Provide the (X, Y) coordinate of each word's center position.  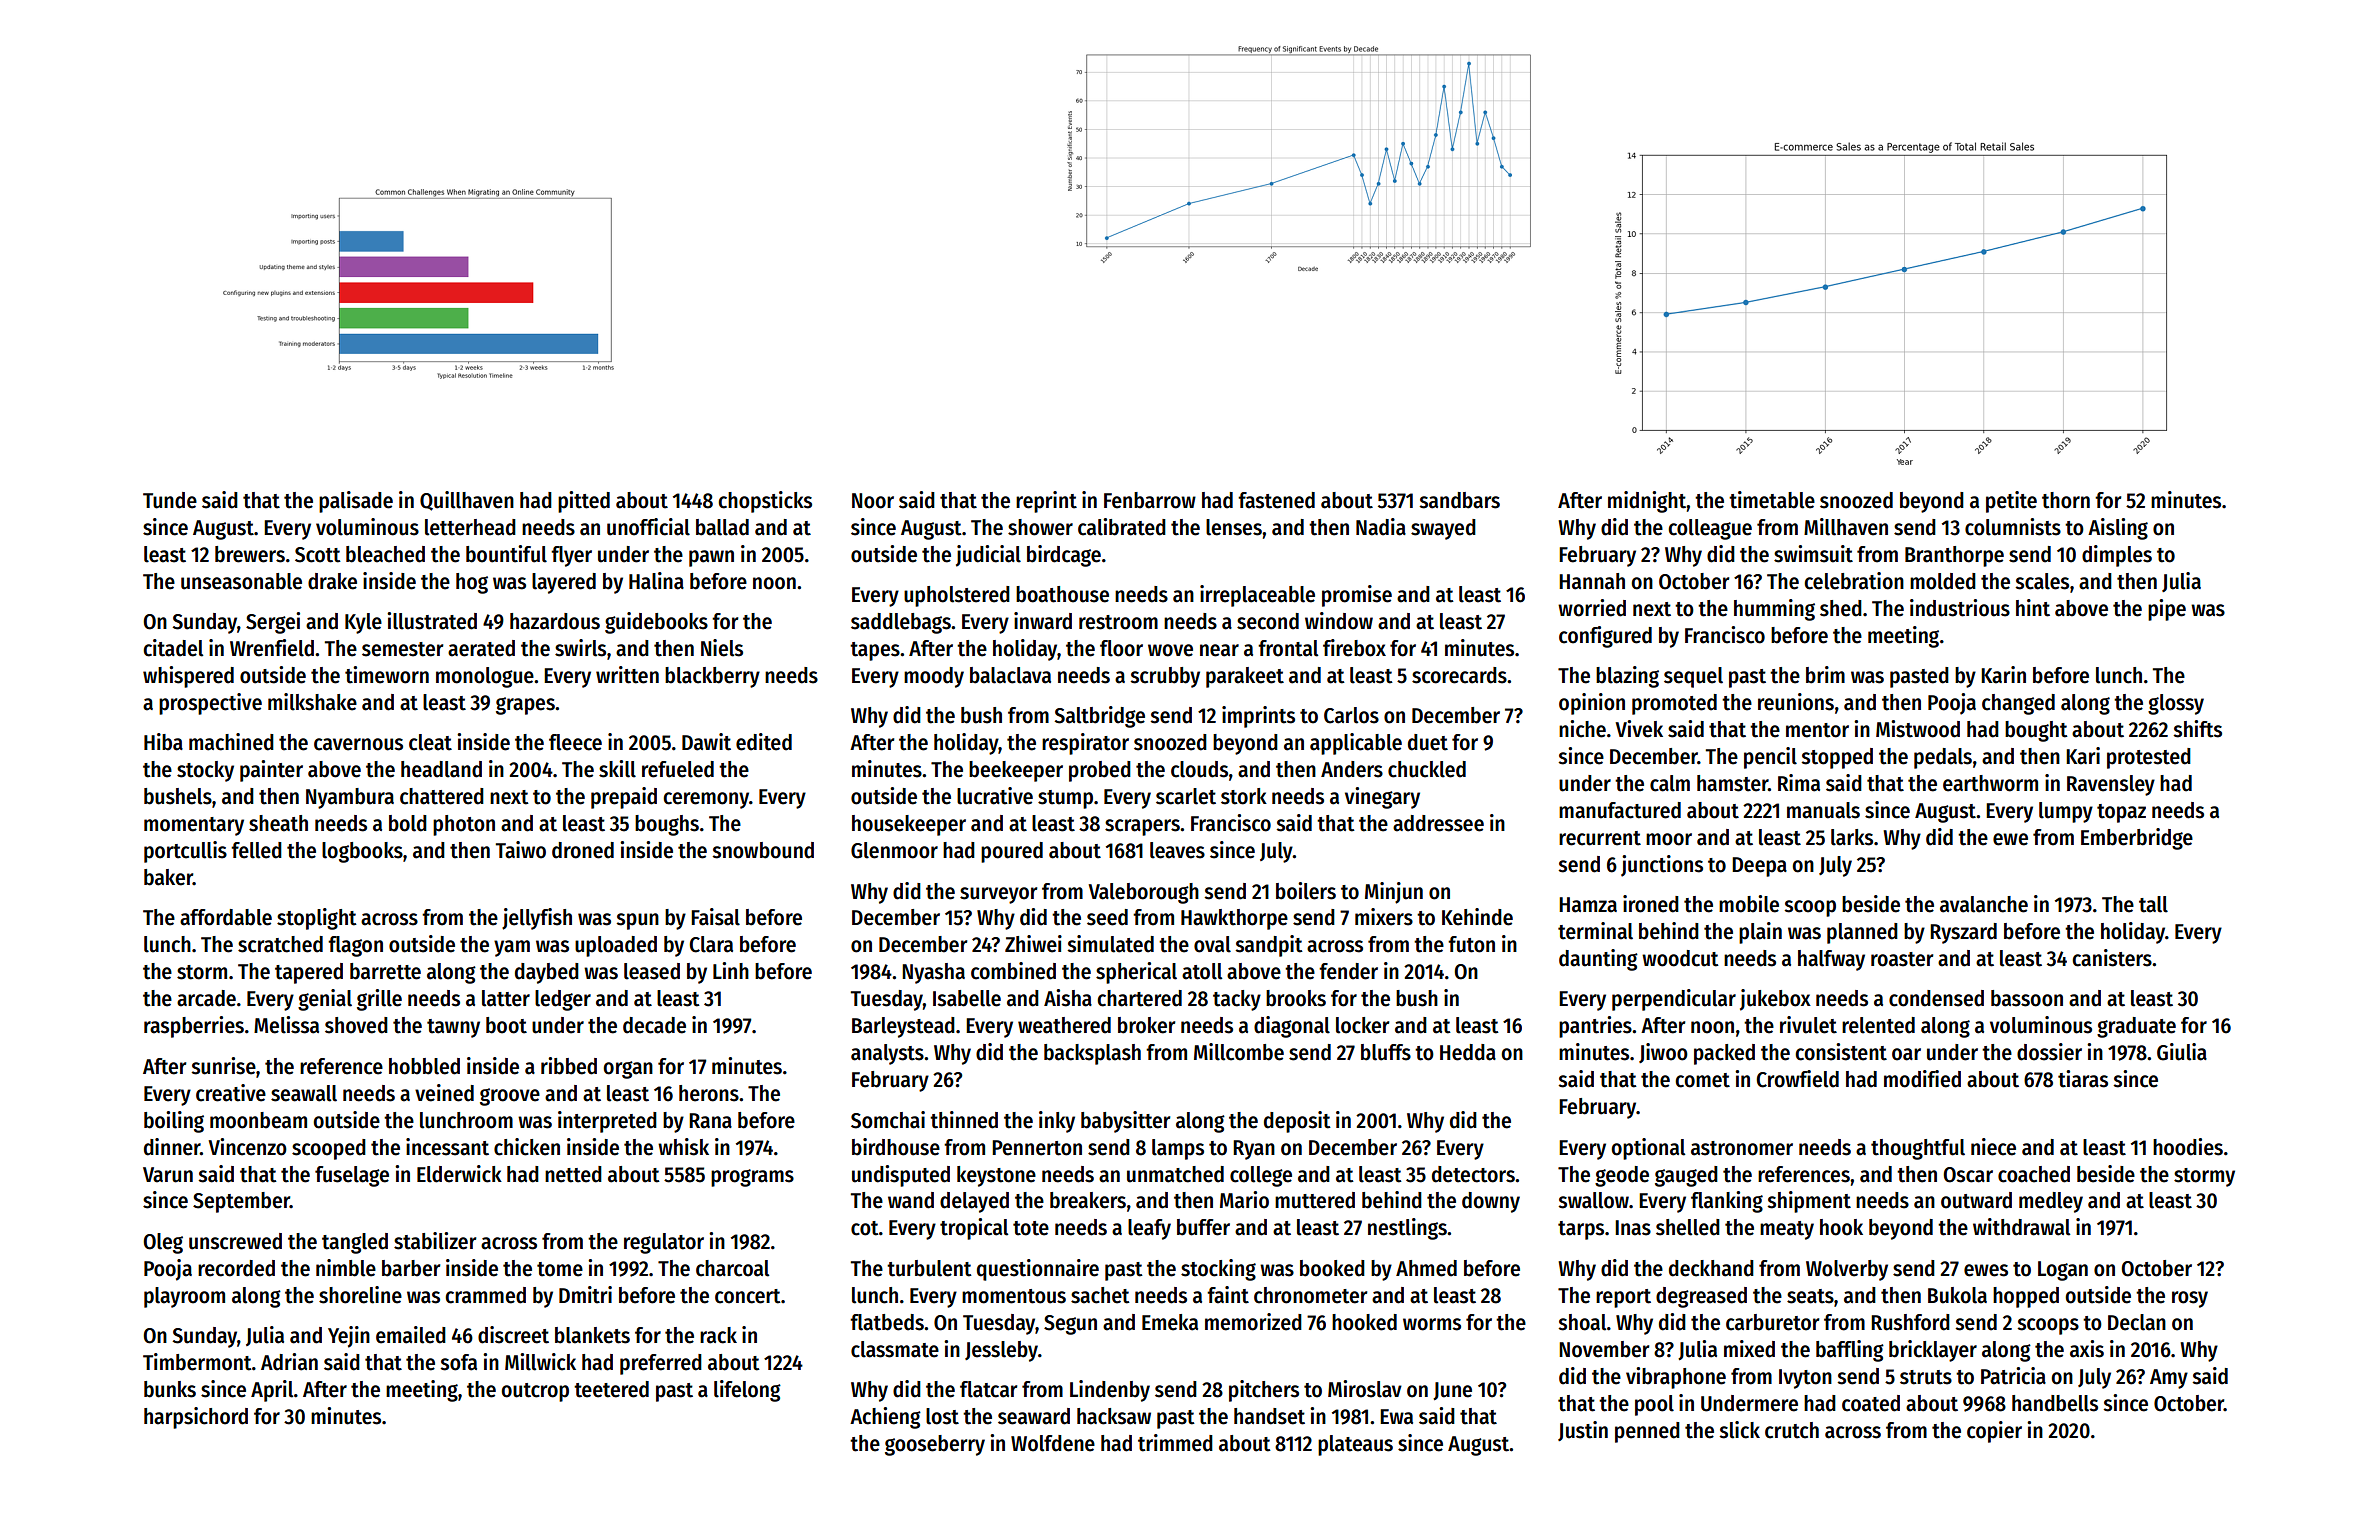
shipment (1809, 1202)
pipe (2167, 610)
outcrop (535, 1392)
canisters (2112, 958)
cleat (430, 742)
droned (583, 850)
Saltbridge (1099, 717)
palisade (356, 502)
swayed (1443, 529)
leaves (1177, 850)
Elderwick (459, 1174)
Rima (1799, 783)
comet (1702, 1080)
